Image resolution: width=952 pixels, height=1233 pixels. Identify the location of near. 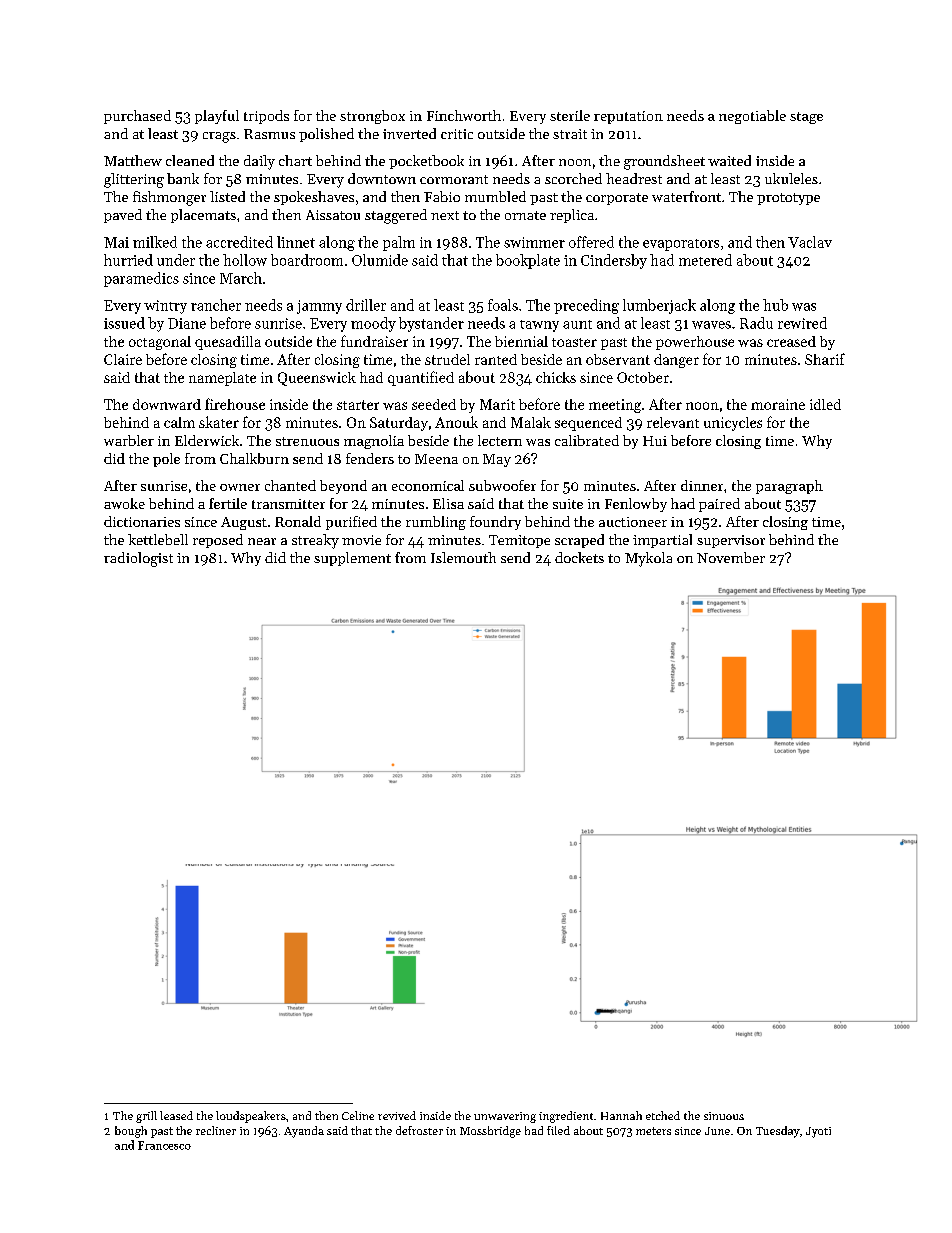
(262, 541).
